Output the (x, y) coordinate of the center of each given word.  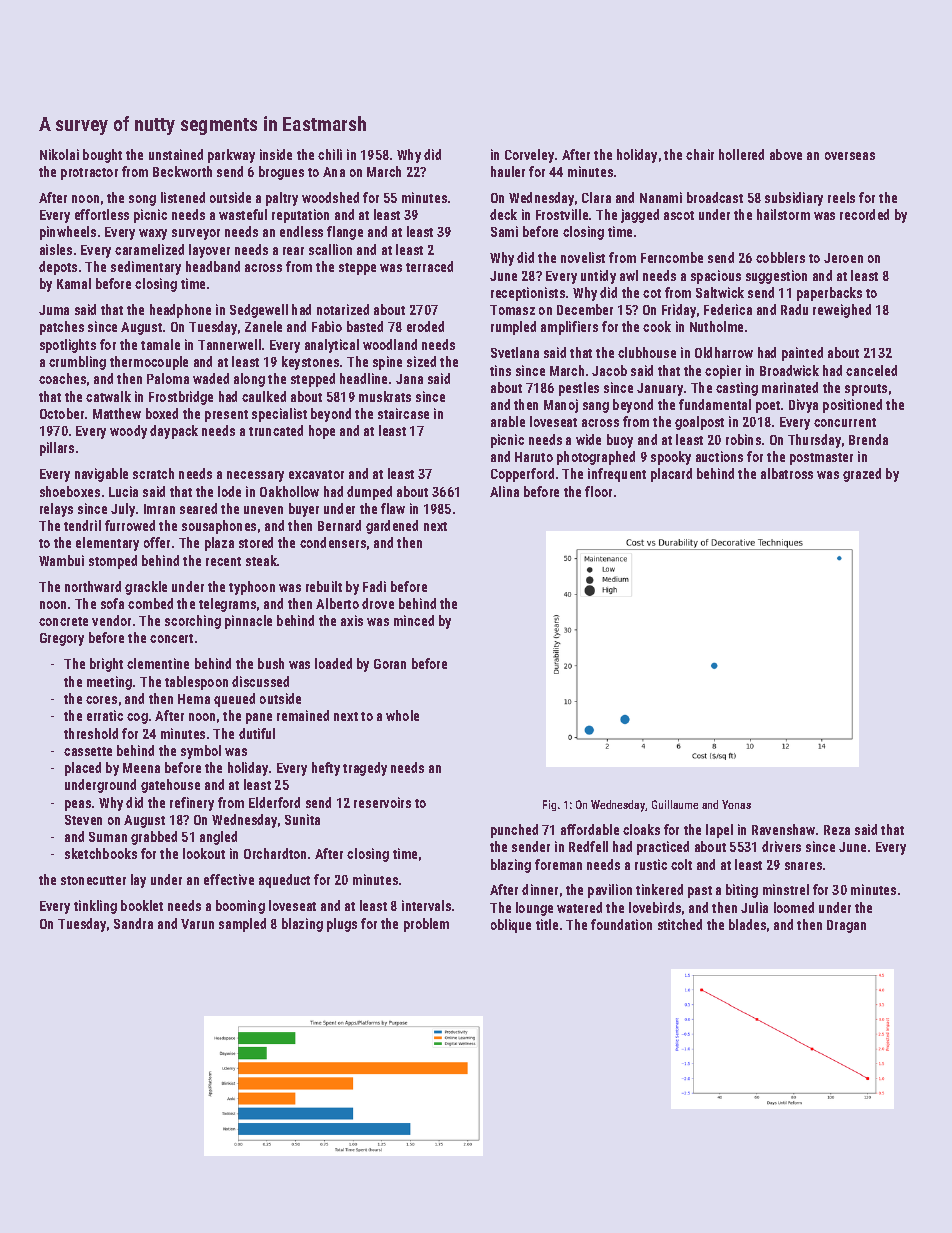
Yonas (736, 804)
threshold (91, 733)
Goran (390, 664)
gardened (392, 527)
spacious (716, 277)
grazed (862, 475)
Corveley (529, 156)
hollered (741, 154)
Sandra (133, 923)
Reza (837, 830)
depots (58, 268)
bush (271, 663)
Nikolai (59, 154)
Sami (504, 231)
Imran (159, 509)
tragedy (365, 769)
